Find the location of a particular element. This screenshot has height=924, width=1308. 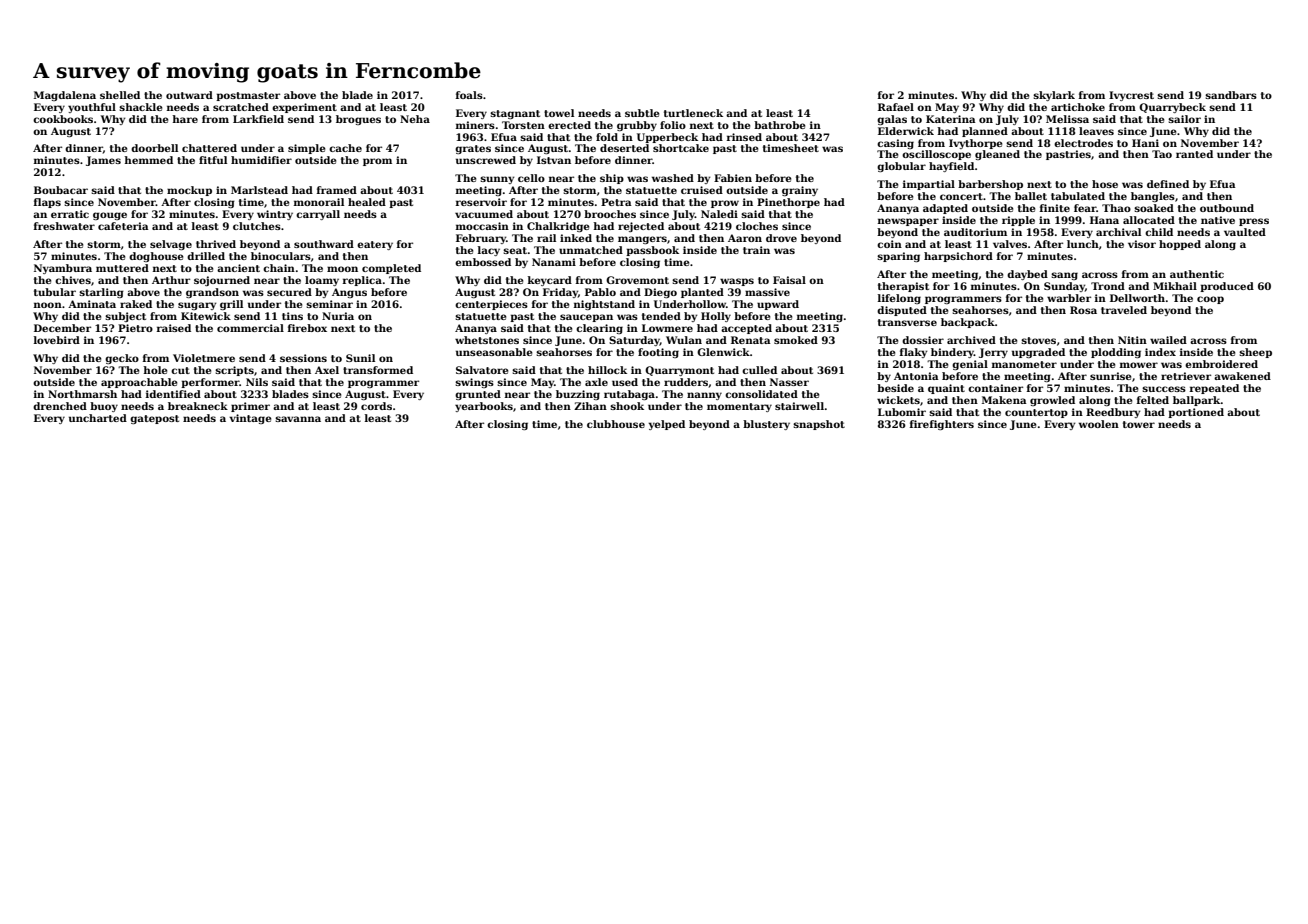

rudders is located at coordinates (686, 382).
